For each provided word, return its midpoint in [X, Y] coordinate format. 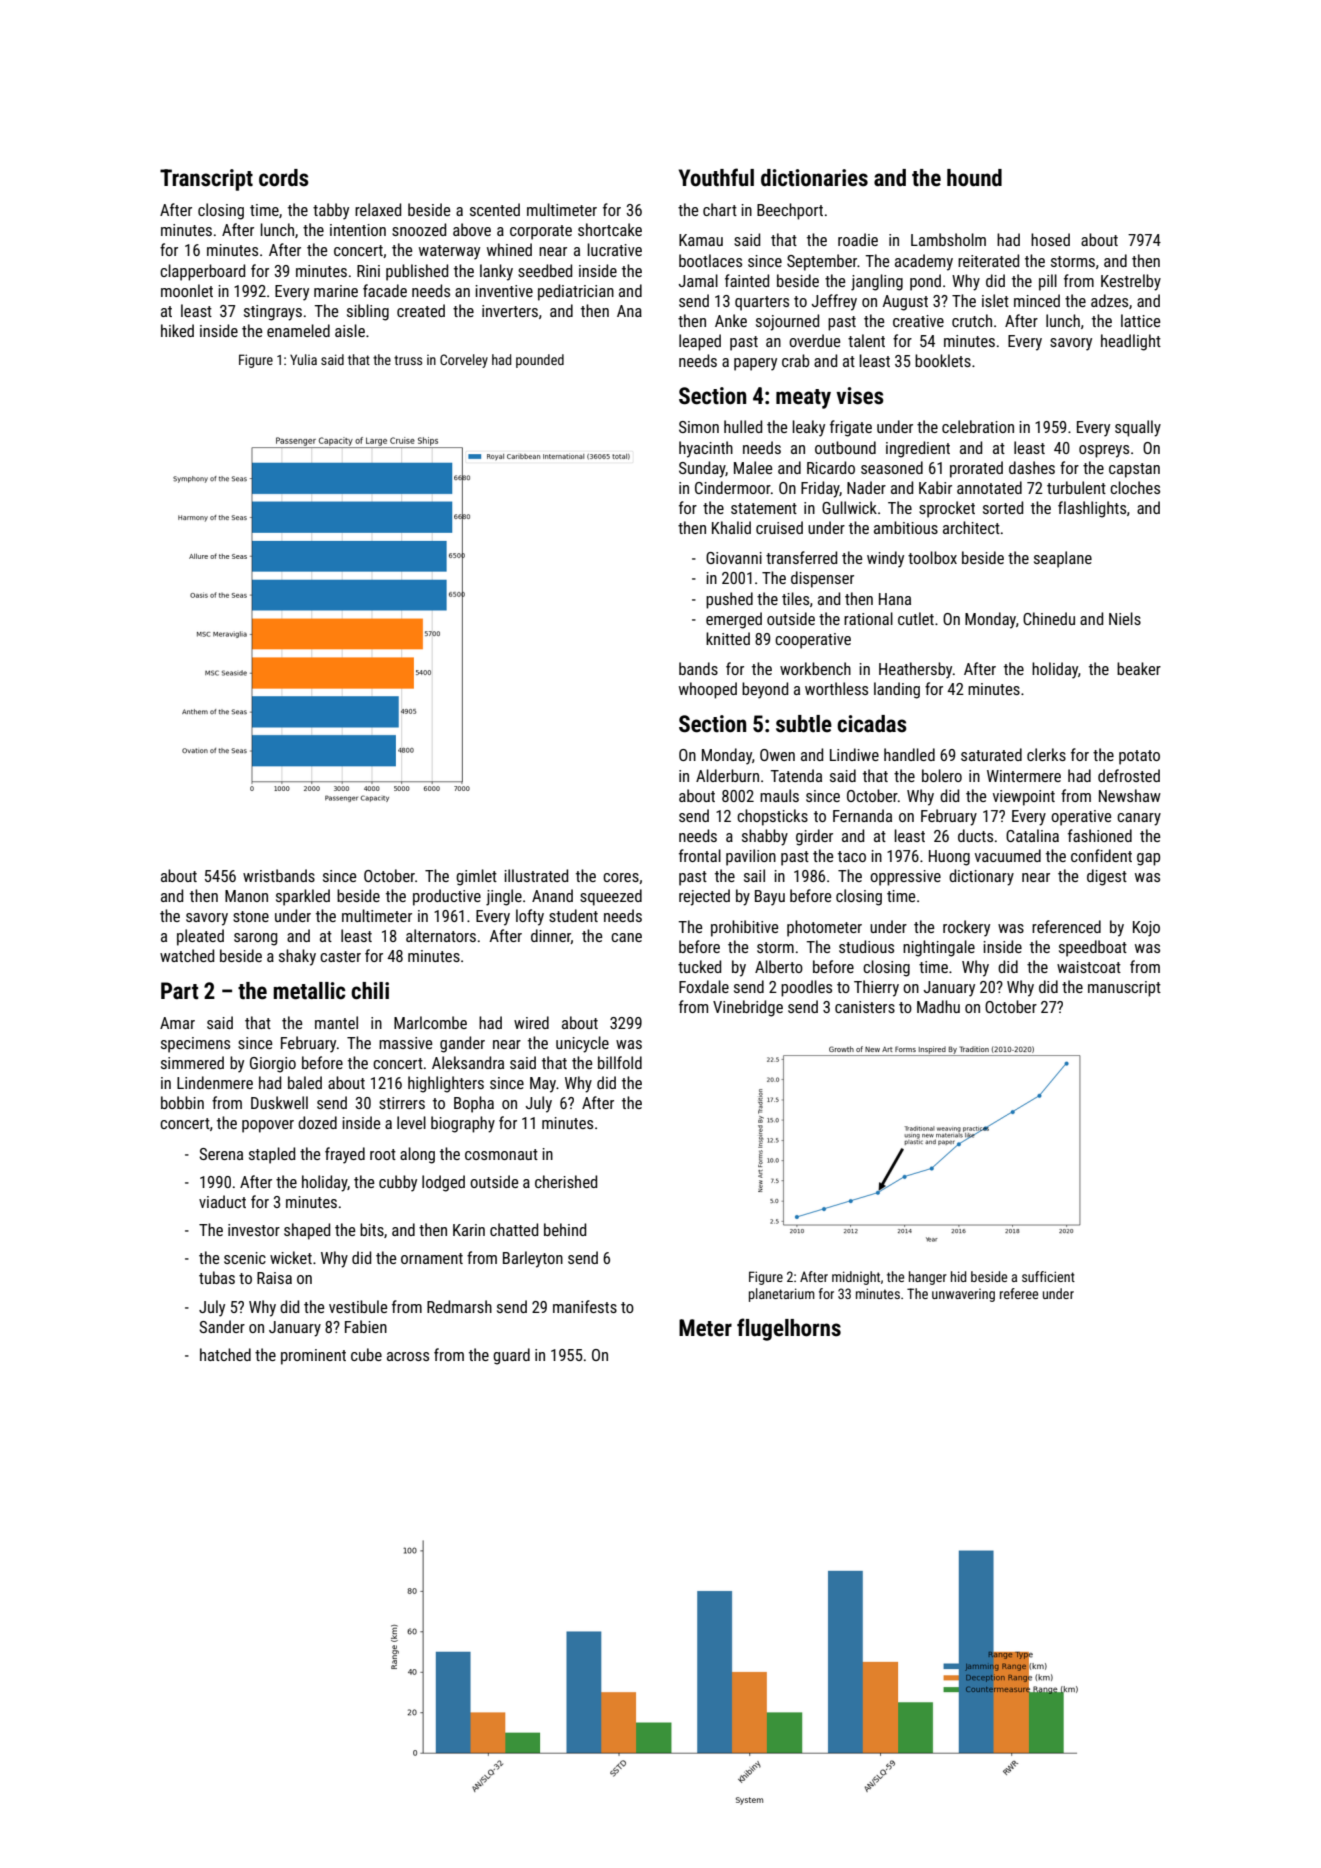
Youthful [716, 177]
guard [511, 1356]
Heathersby [915, 670]
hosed [1050, 239]
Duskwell [279, 1102]
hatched [225, 1354]
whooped [708, 690]
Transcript [206, 180]
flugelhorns [789, 1329]
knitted [728, 638]
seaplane [1063, 559]
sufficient [1048, 1276]
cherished [566, 1181]
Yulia [303, 359]
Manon [246, 896]
